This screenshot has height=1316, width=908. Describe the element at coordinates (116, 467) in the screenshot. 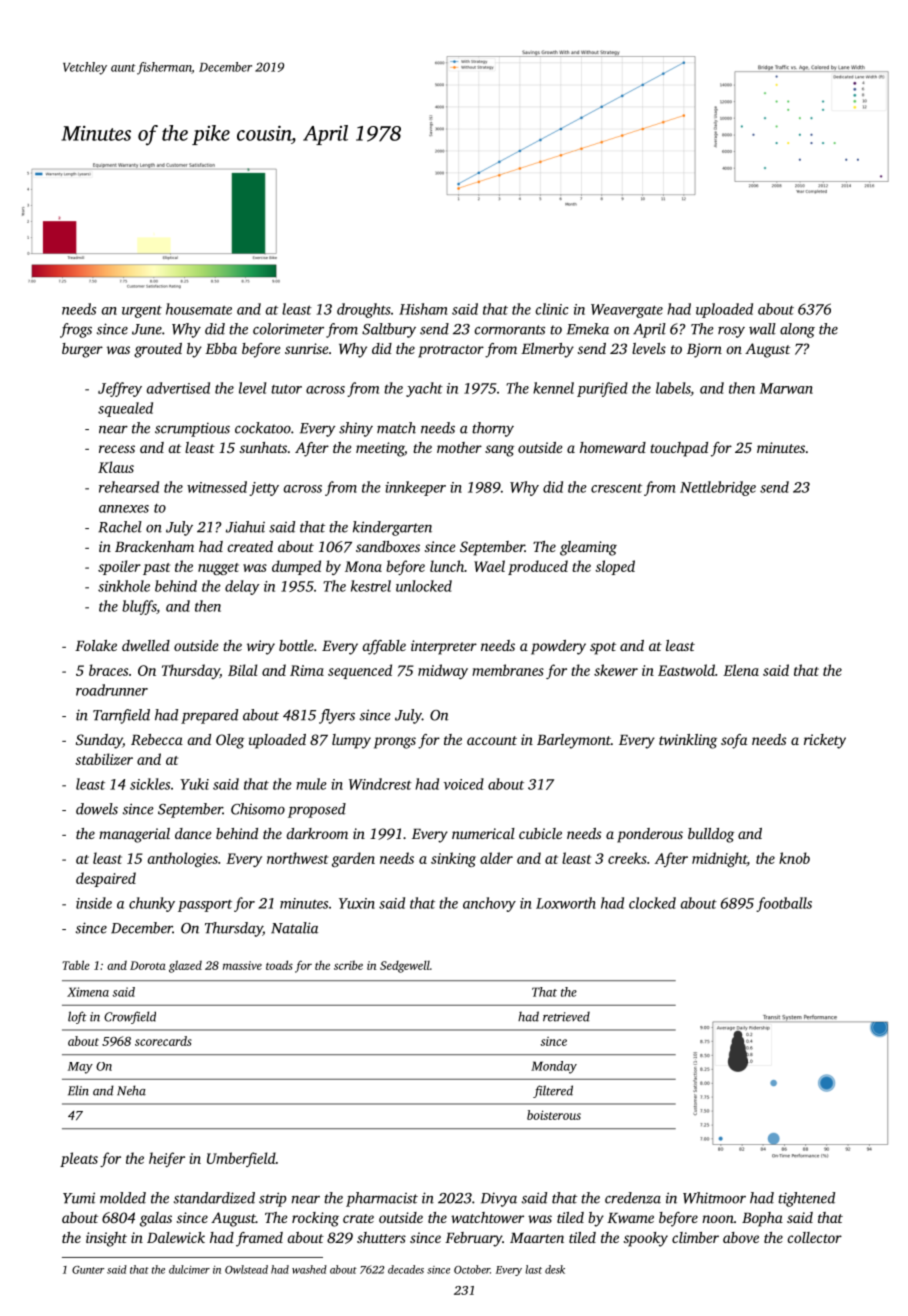

I see `Klaus` at that location.
